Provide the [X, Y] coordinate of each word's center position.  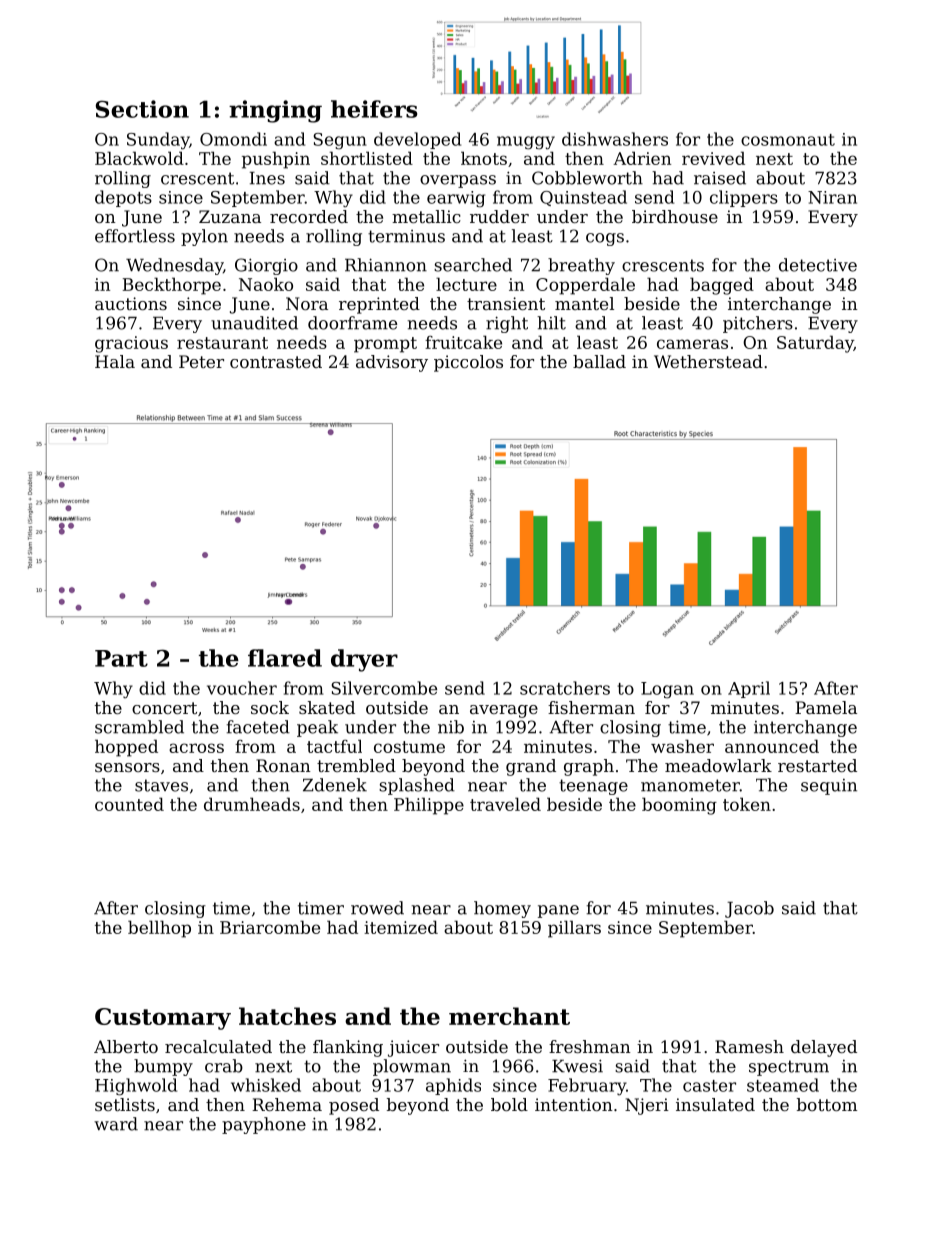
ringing [275, 111]
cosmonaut [788, 140]
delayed [824, 1048]
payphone [264, 1125]
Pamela [826, 707]
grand [531, 767]
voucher [242, 688]
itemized [401, 927]
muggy [526, 143]
